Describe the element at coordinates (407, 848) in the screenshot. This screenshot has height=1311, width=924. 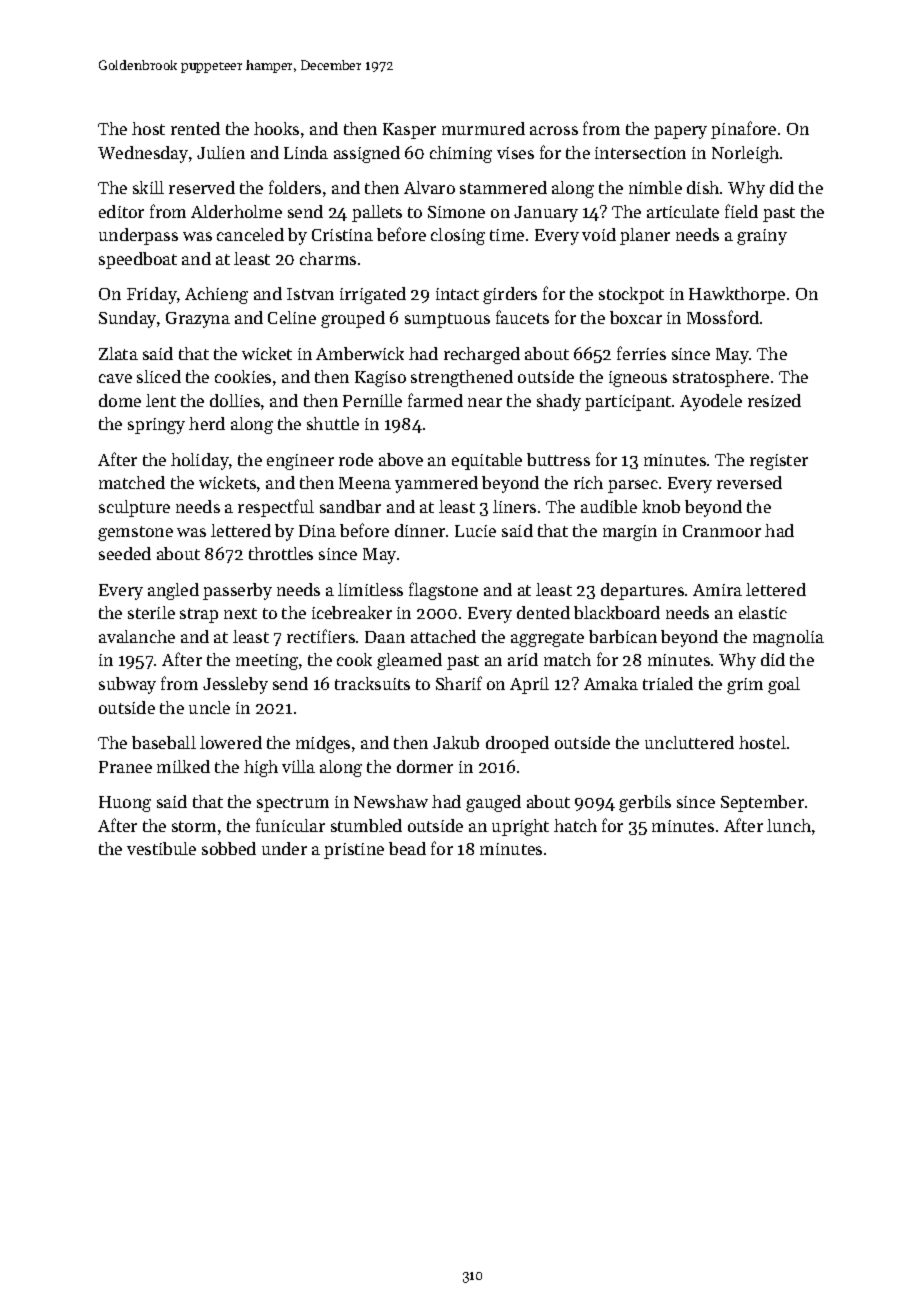
I see `bead` at that location.
